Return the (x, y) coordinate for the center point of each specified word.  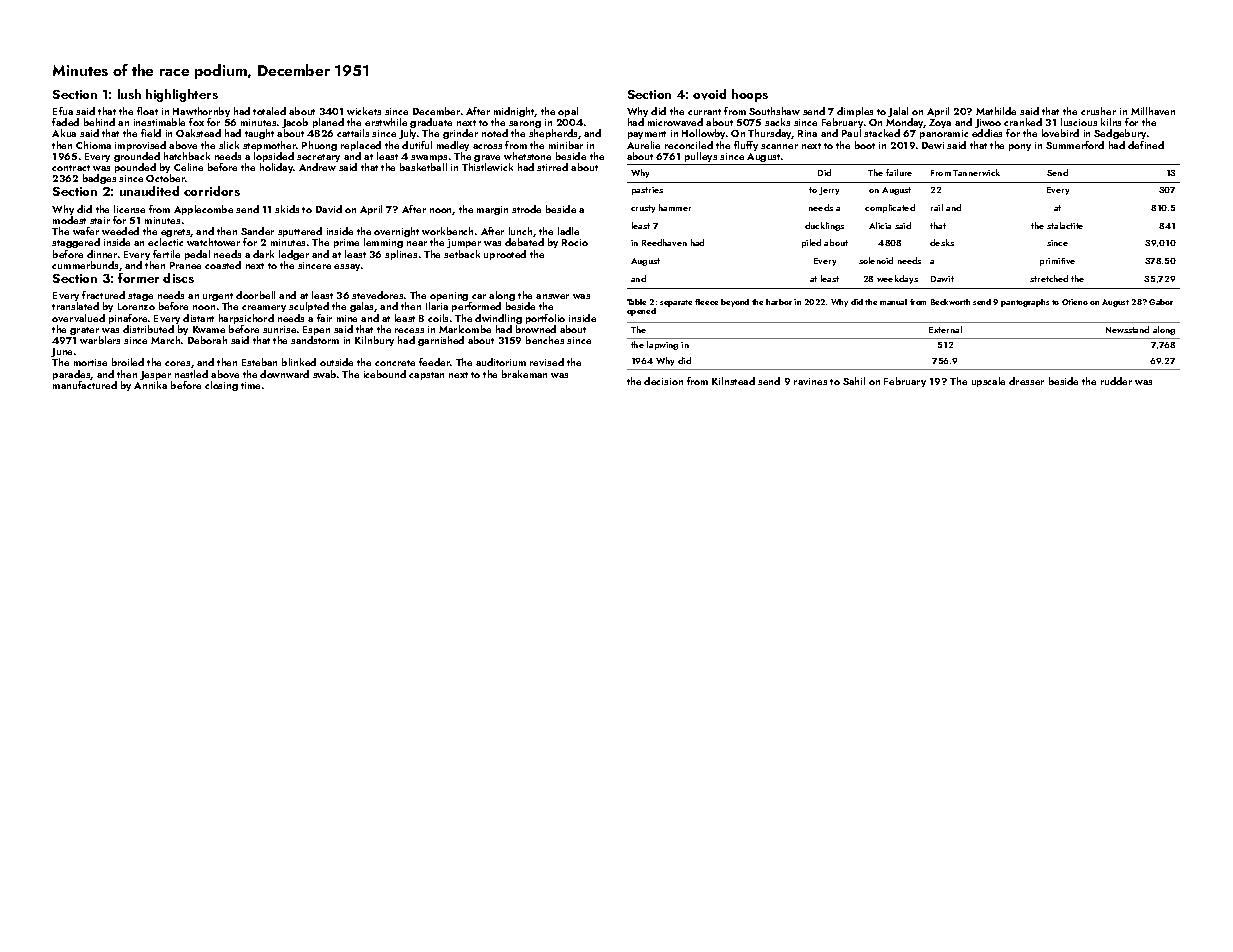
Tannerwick (976, 172)
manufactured (85, 385)
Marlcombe (465, 329)
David (329, 209)
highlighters (182, 95)
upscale (988, 382)
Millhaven (1153, 111)
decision (663, 381)
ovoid (709, 94)
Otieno (1075, 302)
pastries (647, 191)
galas (362, 307)
